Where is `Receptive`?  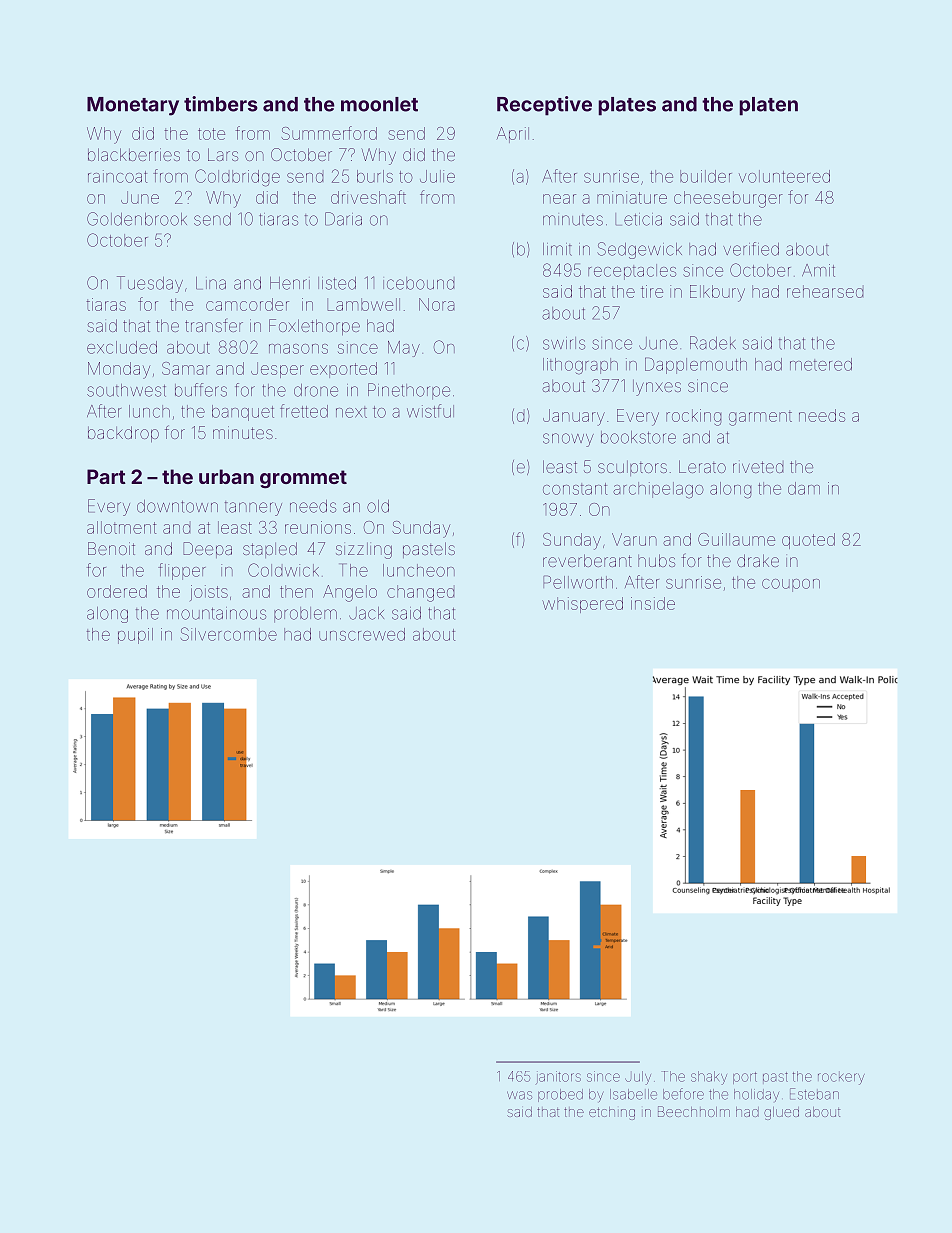
Receptive is located at coordinates (544, 106).
